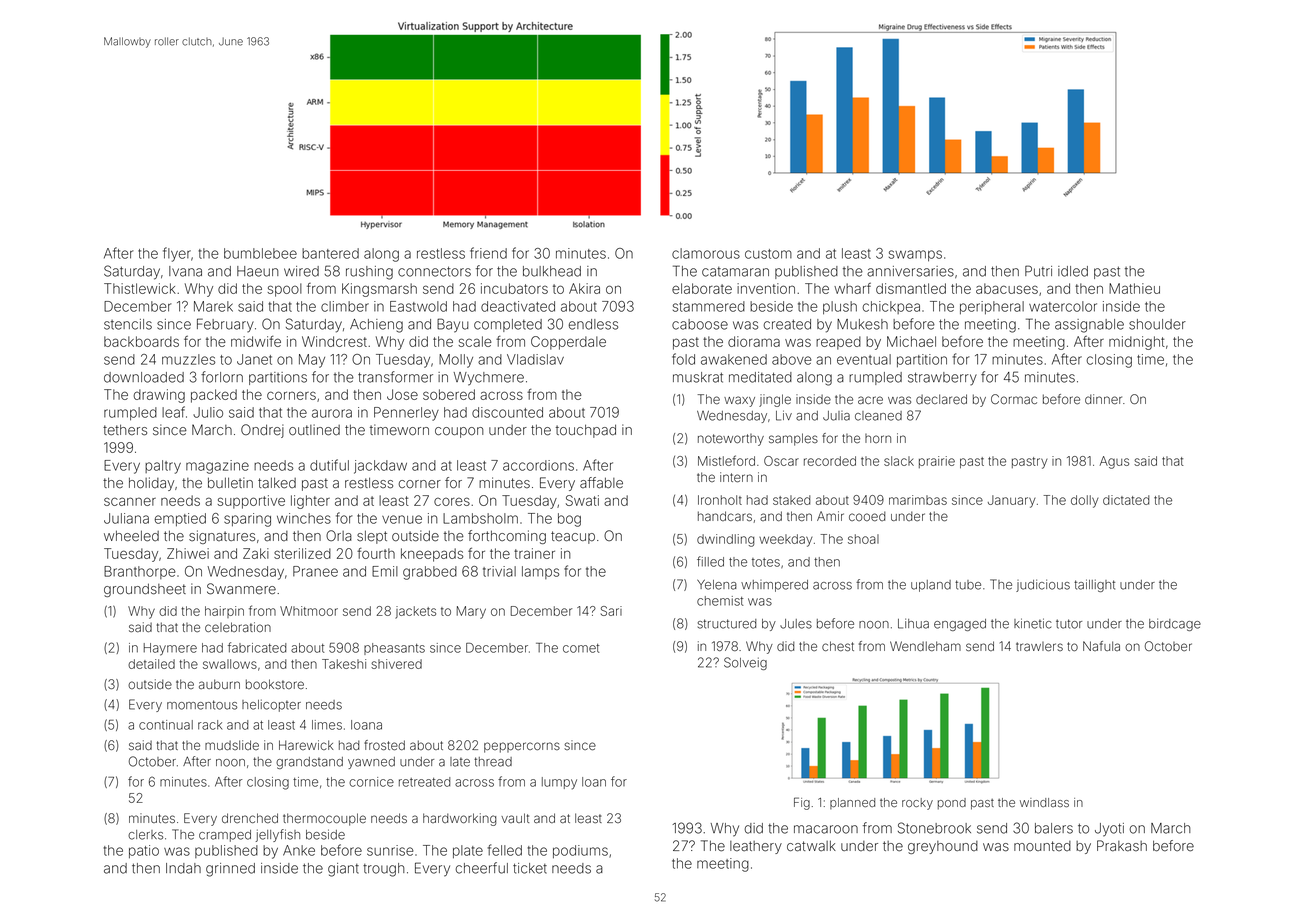 The image size is (1308, 924). What do you see at coordinates (230, 870) in the screenshot?
I see `grinned` at bounding box center [230, 870].
